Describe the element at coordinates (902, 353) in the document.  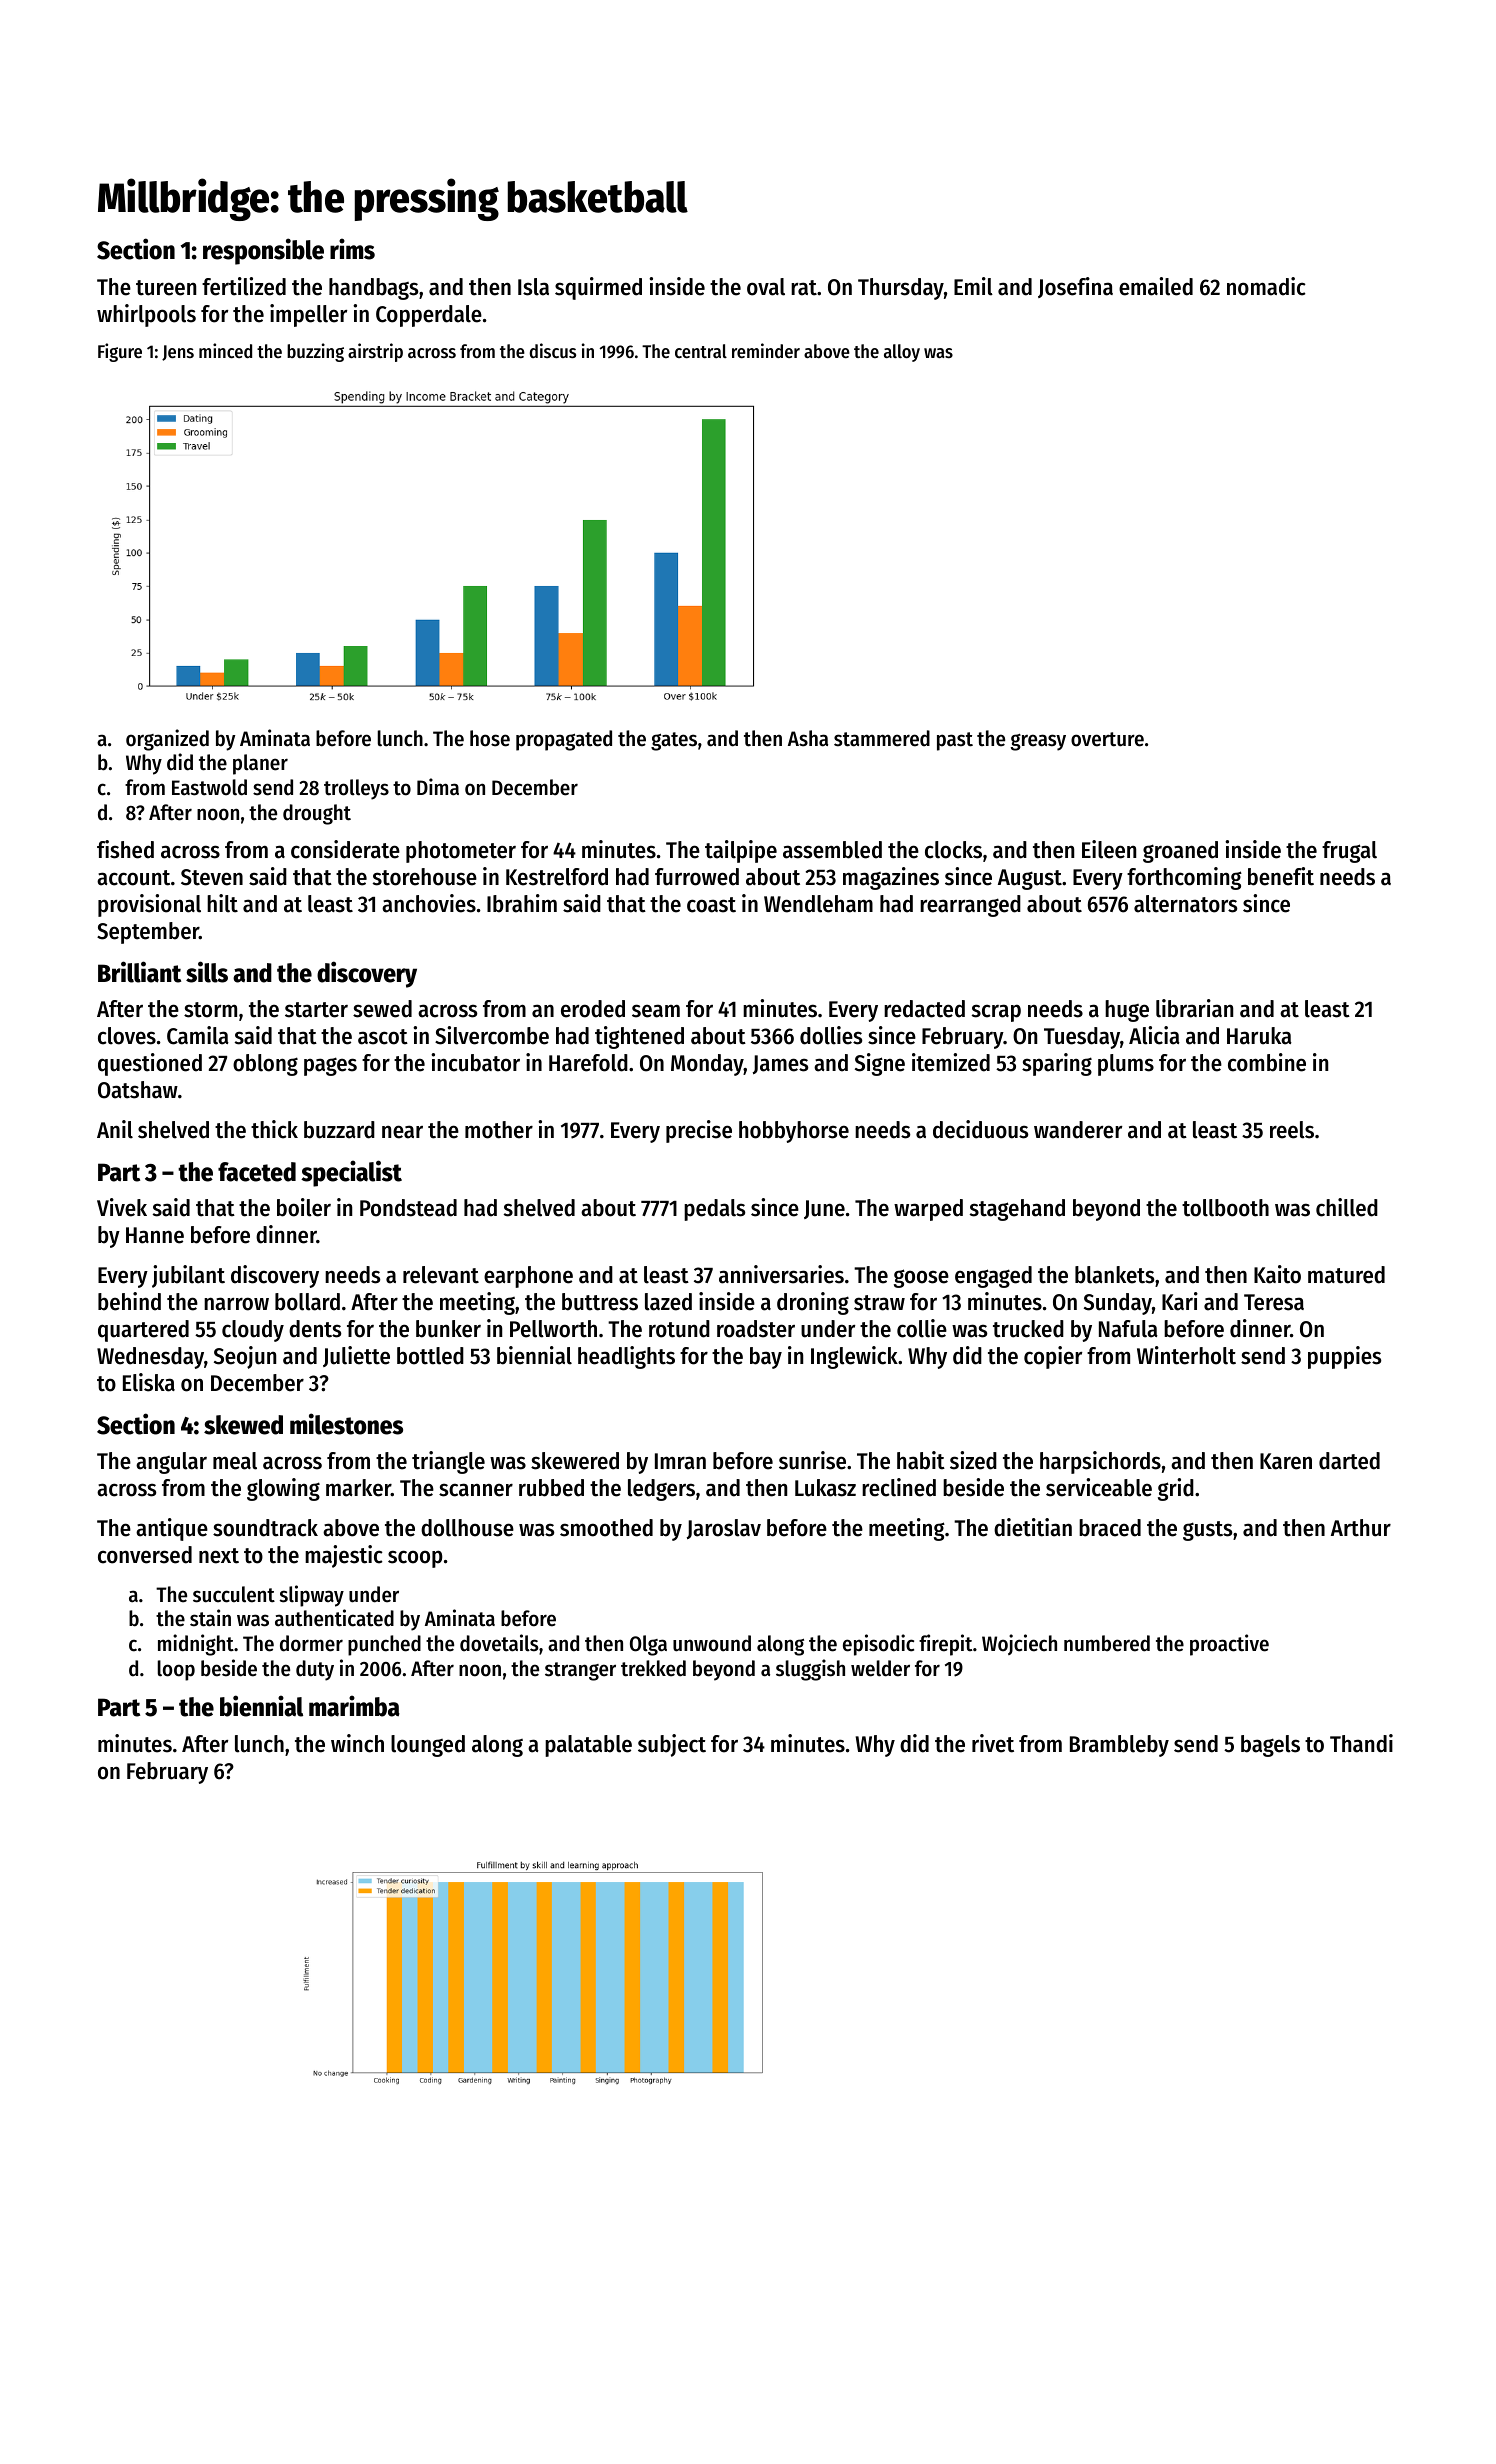
I see `alloy` at that location.
